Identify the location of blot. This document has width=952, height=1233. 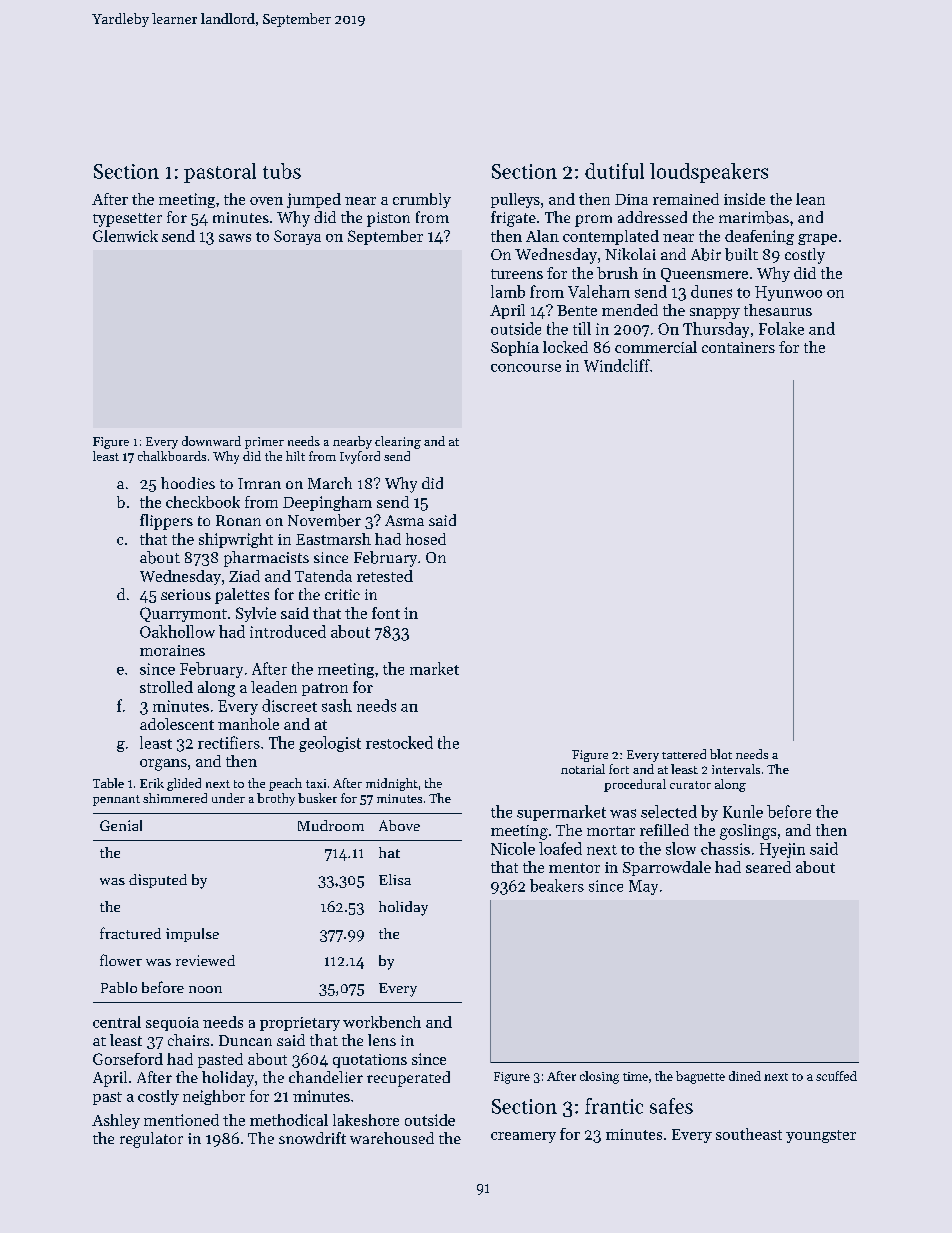
(721, 754).
